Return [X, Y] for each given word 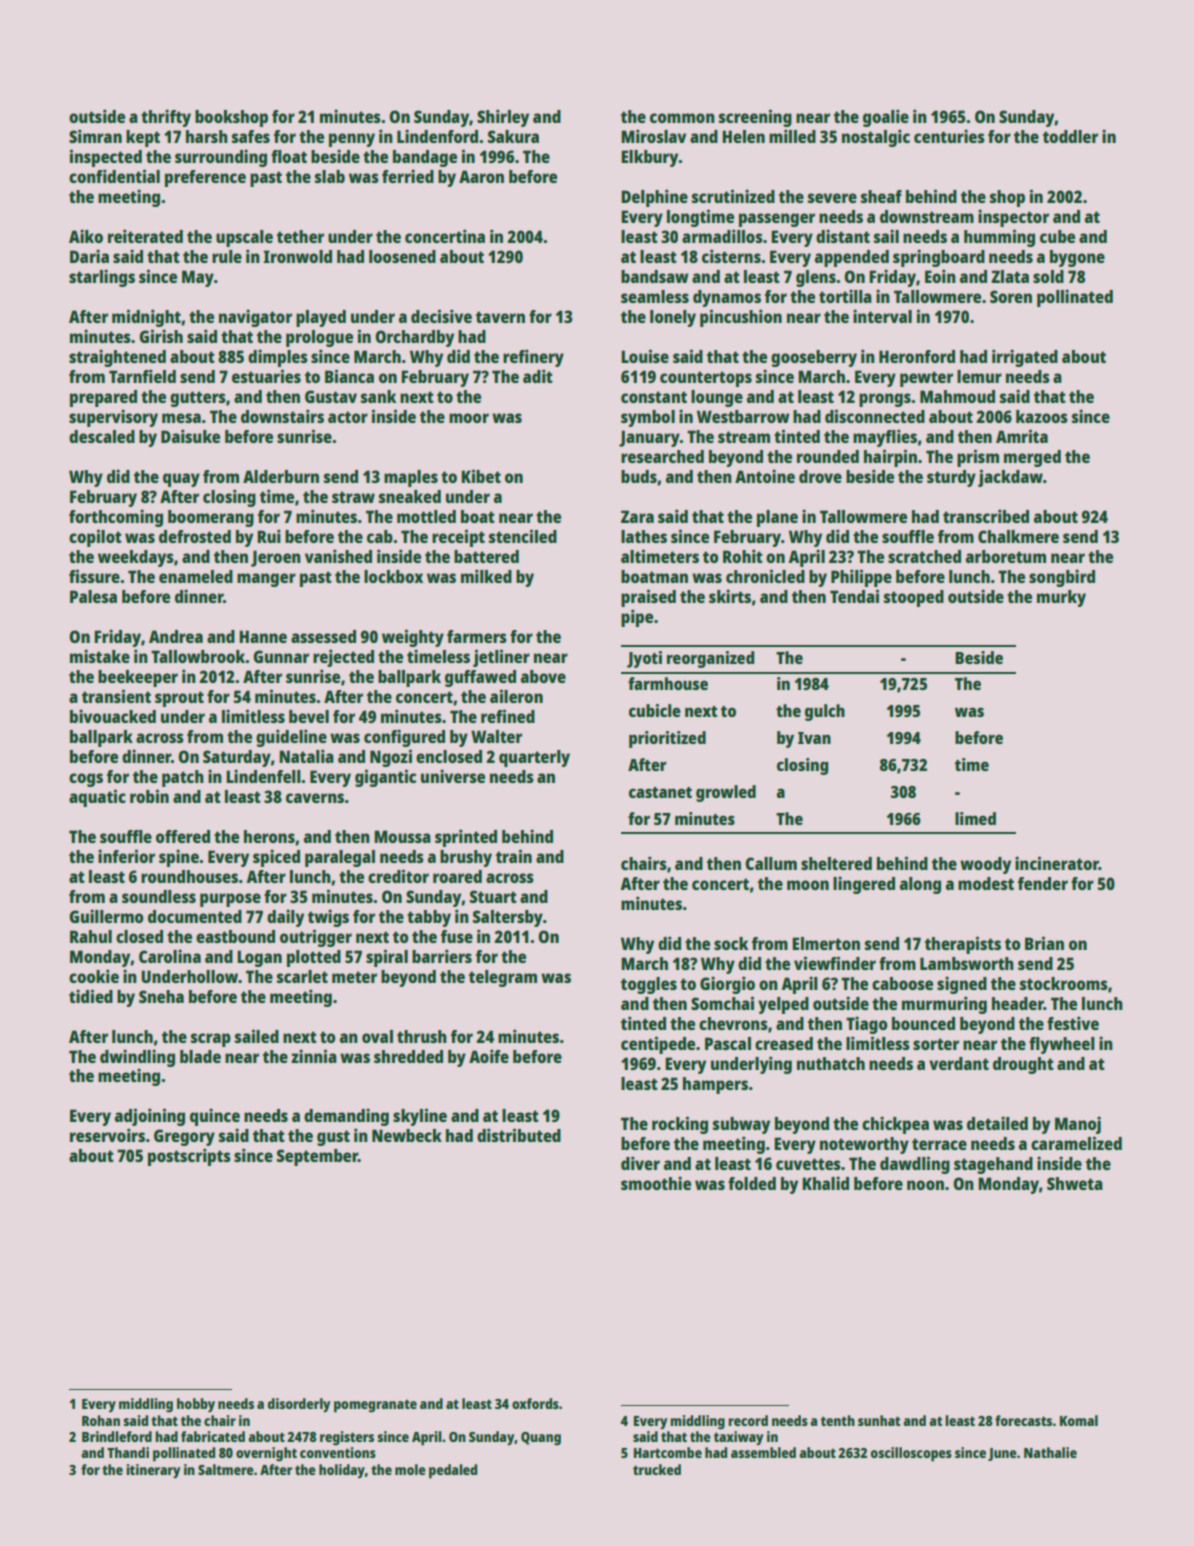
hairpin [890, 458]
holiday [342, 1471]
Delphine [654, 198]
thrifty [166, 118]
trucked [657, 1469]
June [1002, 1454]
